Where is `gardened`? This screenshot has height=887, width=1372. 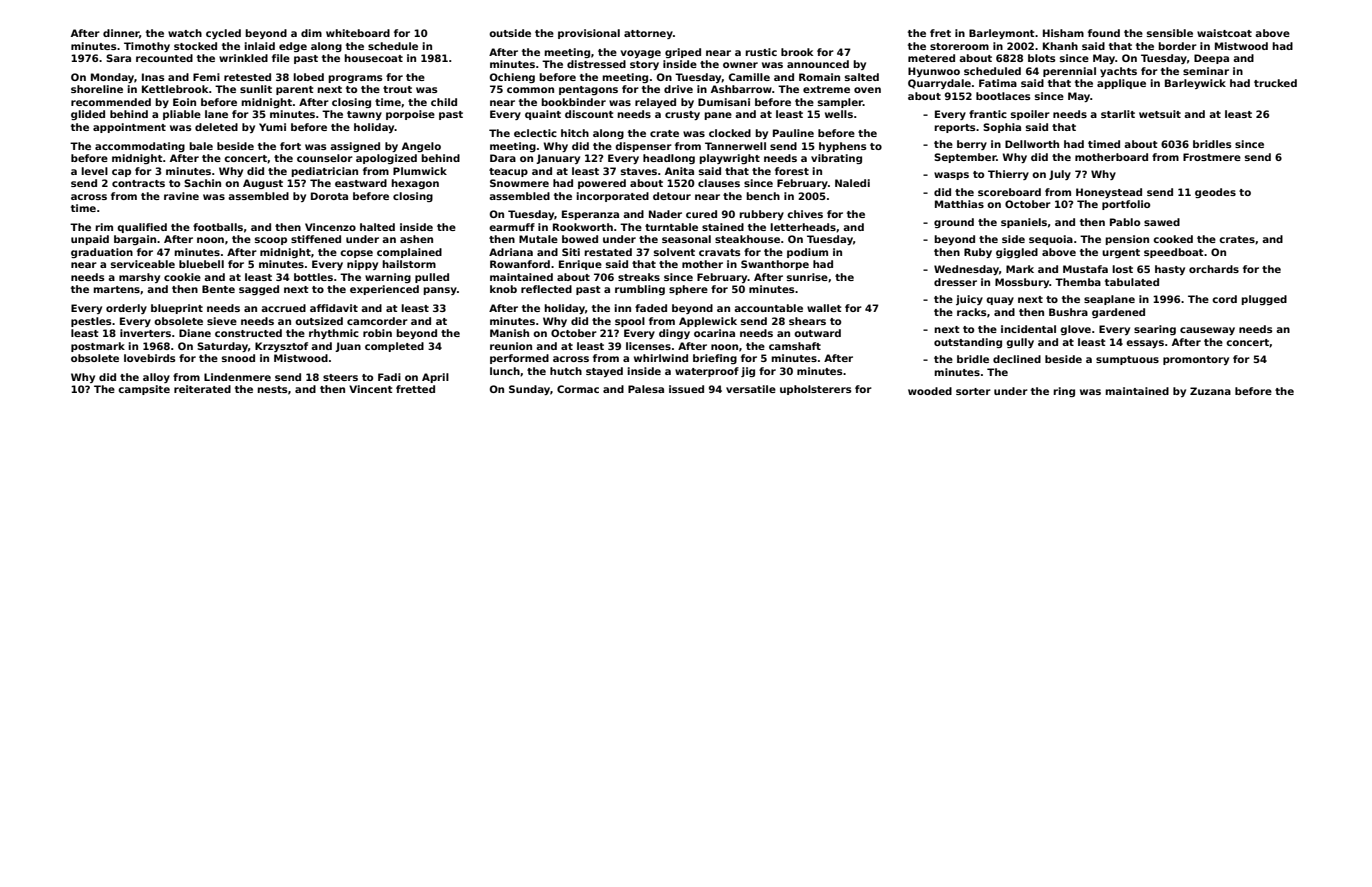 gardened is located at coordinates (1118, 313).
